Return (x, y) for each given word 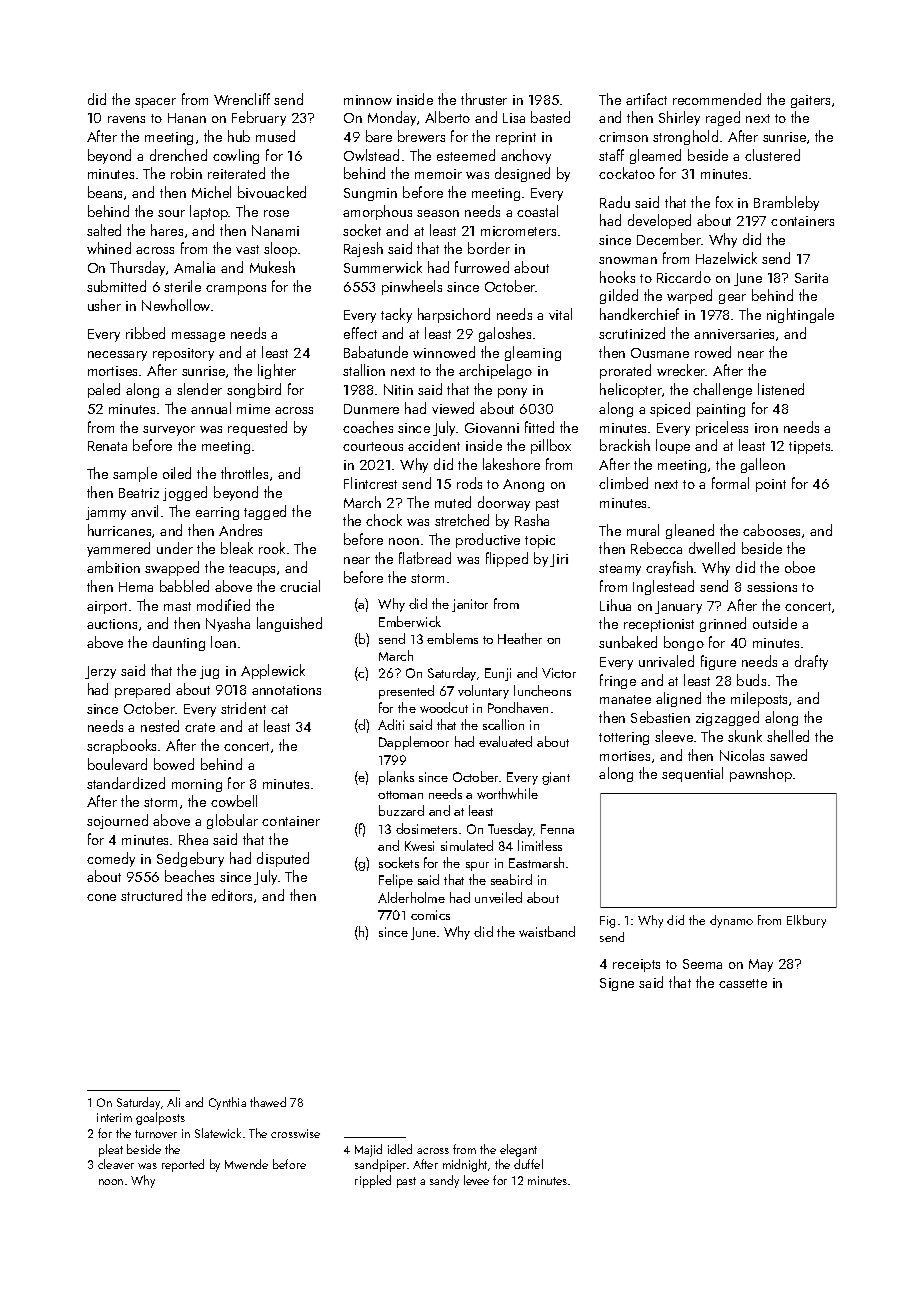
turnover (156, 1134)
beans (105, 192)
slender (199, 389)
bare (379, 136)
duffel (528, 1164)
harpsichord (454, 315)
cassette (743, 983)
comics (430, 915)
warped (689, 296)
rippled (373, 1181)
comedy (111, 859)
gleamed (655, 156)
